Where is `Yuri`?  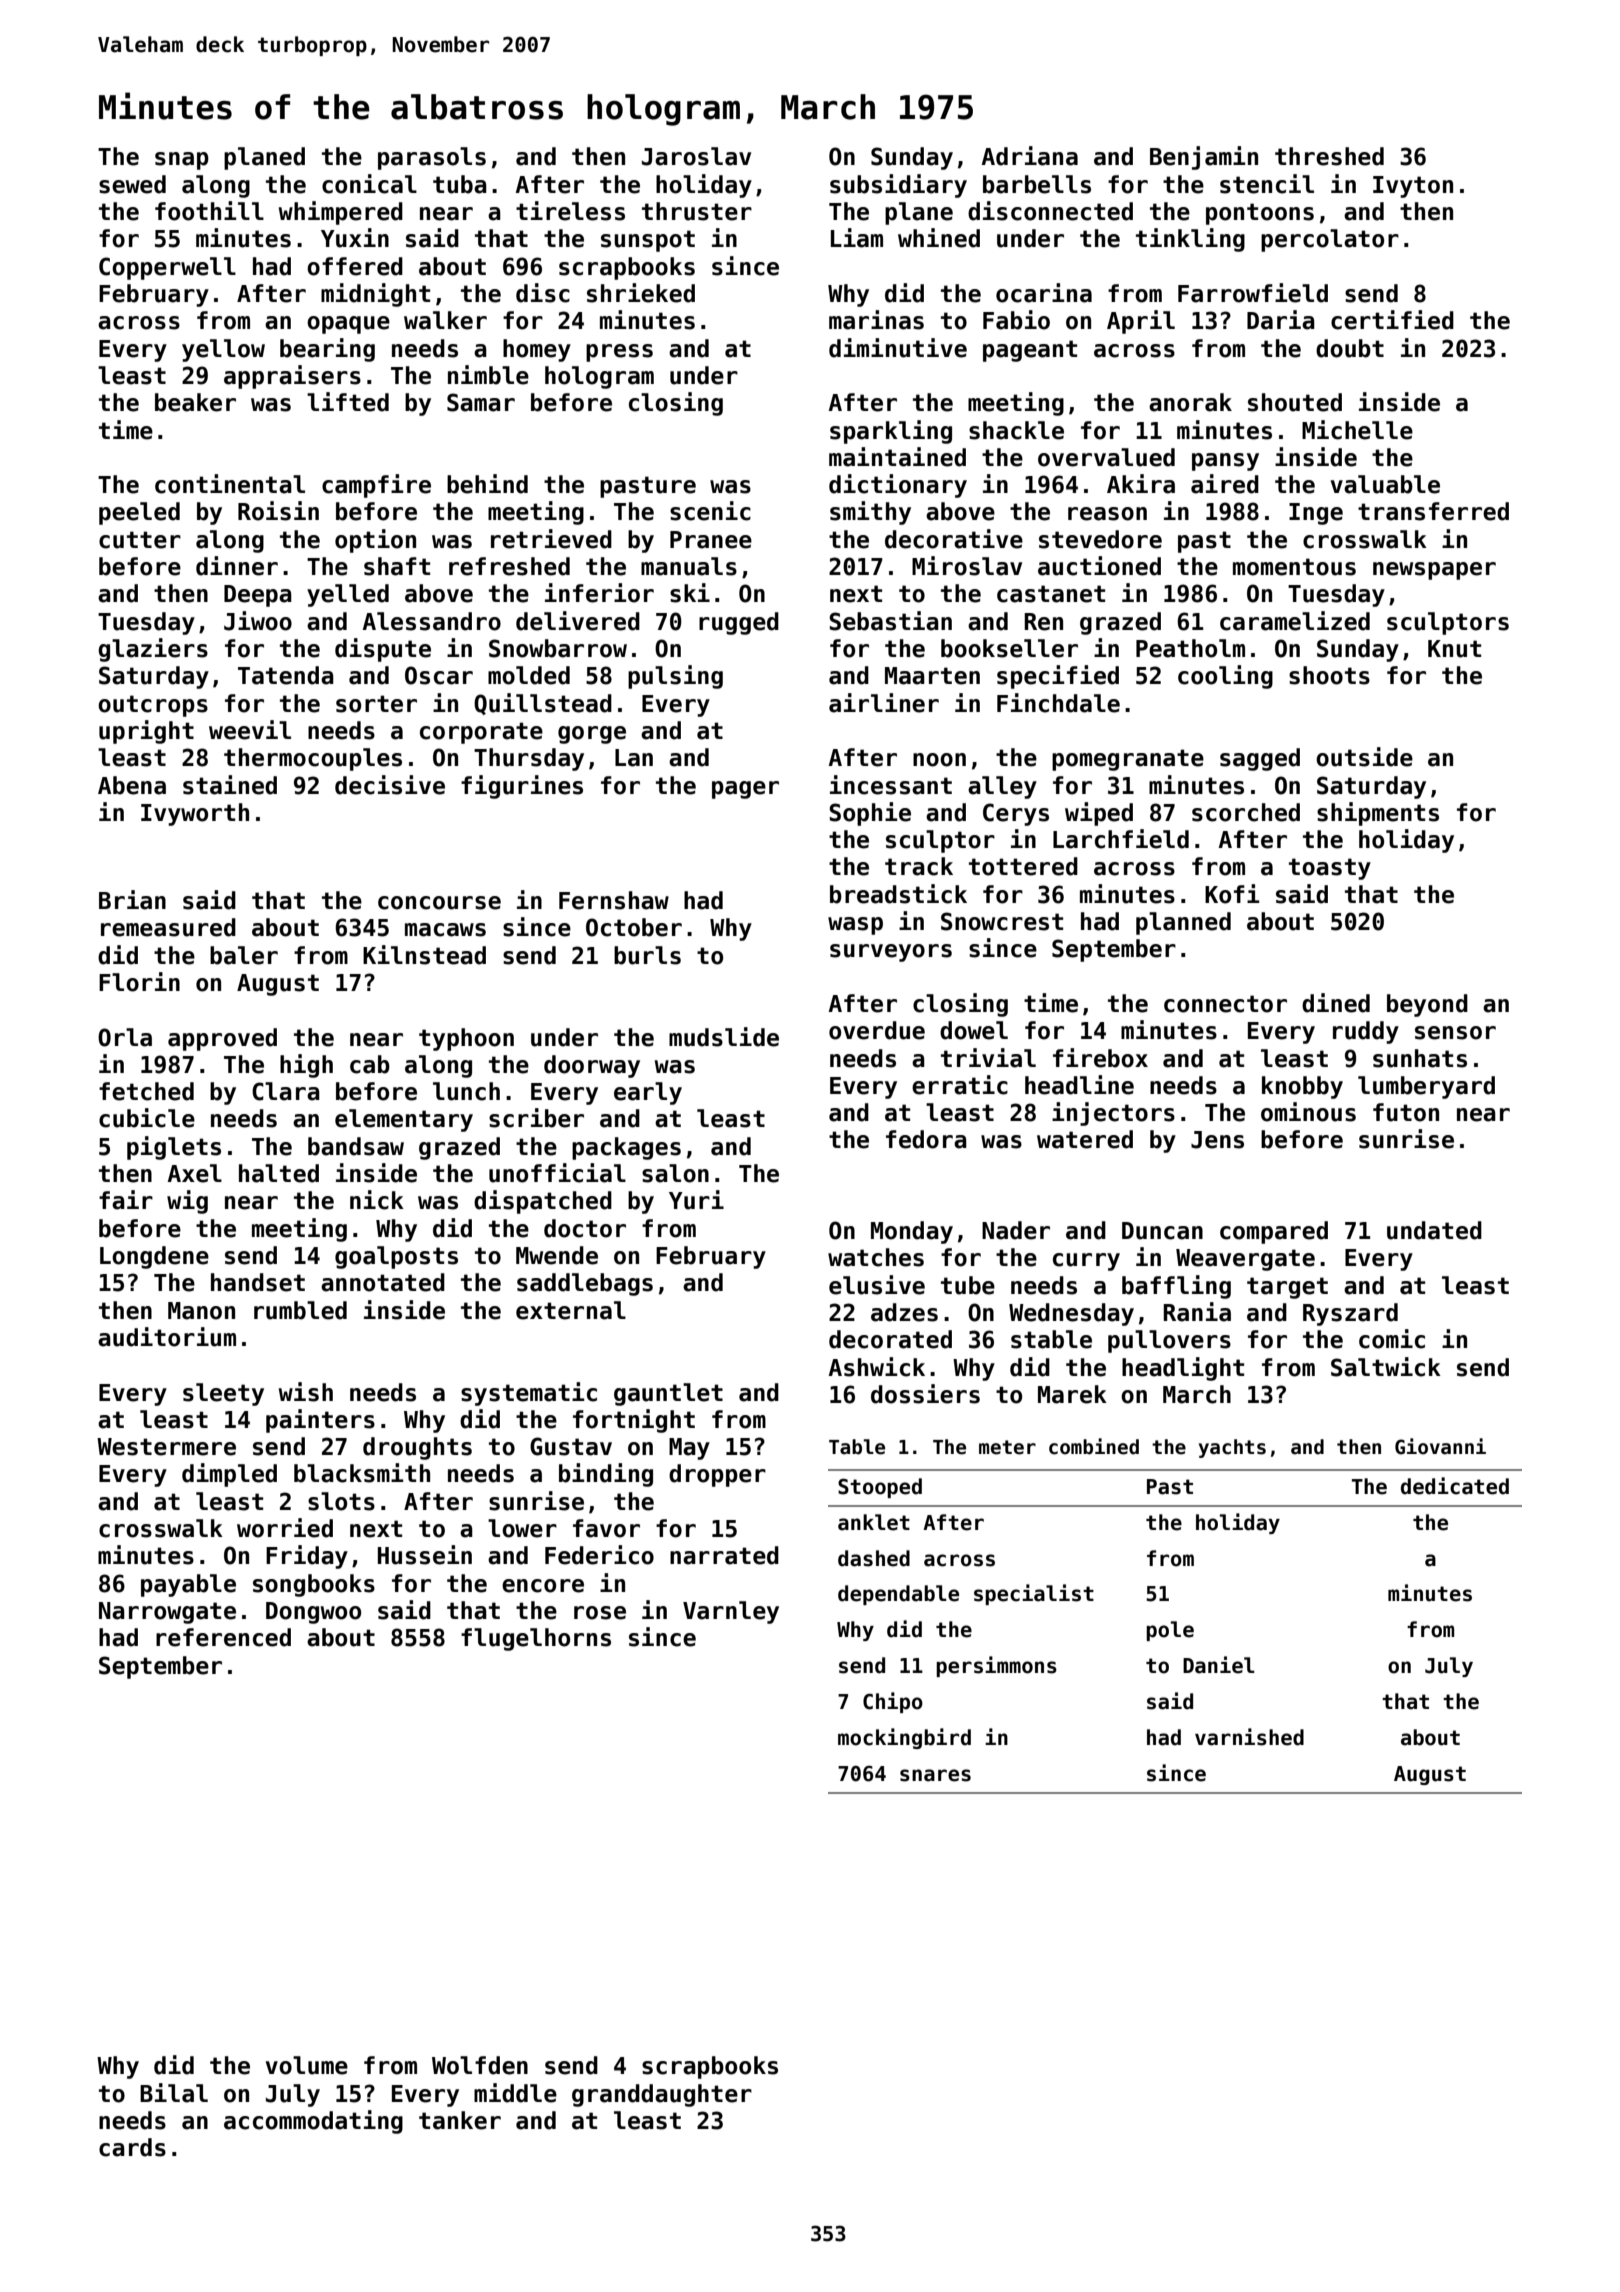 Yuri is located at coordinates (696, 1200).
